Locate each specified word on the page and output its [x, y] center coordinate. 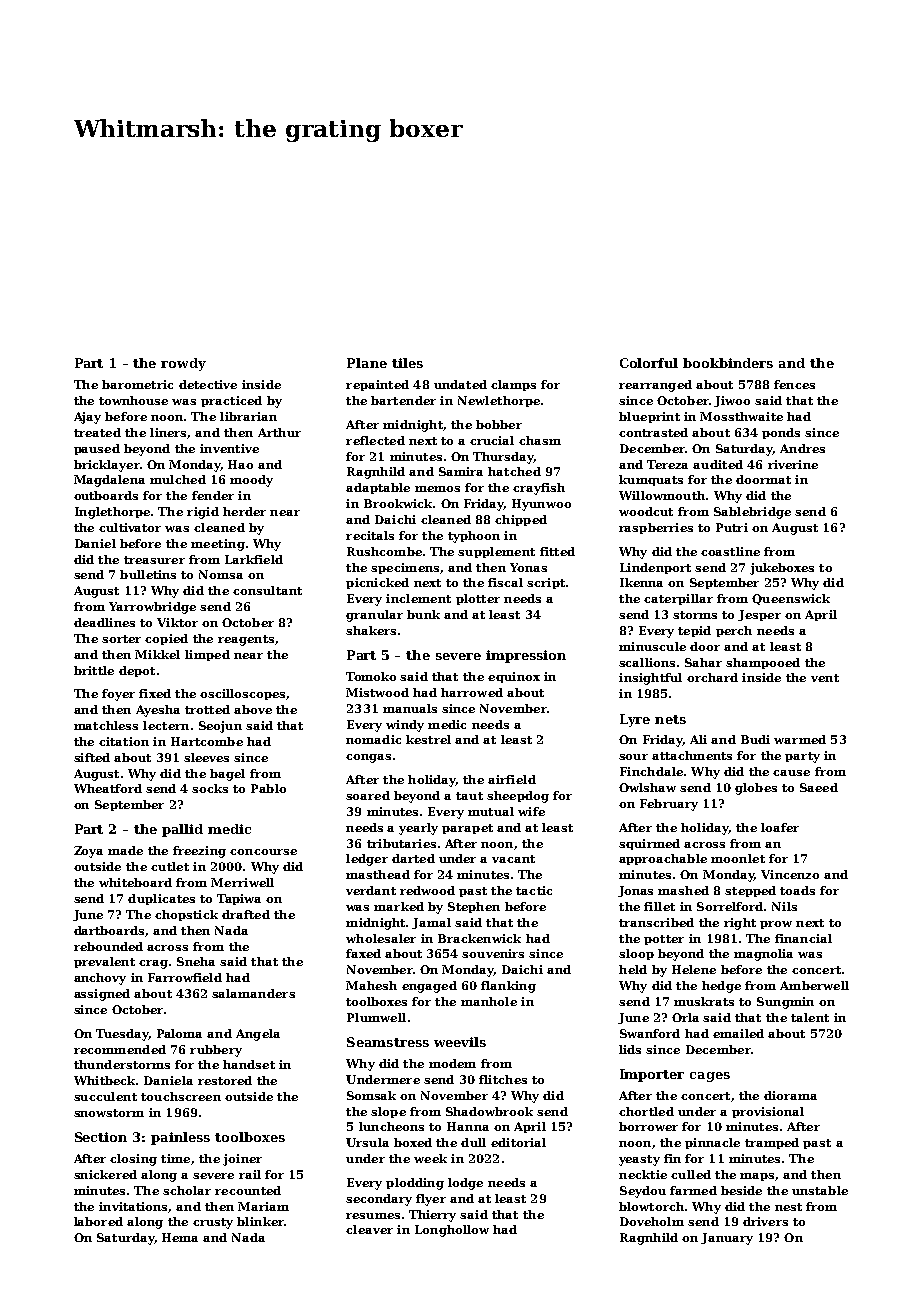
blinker [260, 1221]
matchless [106, 725]
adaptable [378, 488]
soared [368, 795]
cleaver [369, 1229]
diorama [790, 1095]
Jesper [759, 615]
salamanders [253, 993]
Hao [240, 464]
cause [791, 773]
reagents [246, 640]
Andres [802, 448]
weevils [460, 1042]
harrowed [472, 692]
